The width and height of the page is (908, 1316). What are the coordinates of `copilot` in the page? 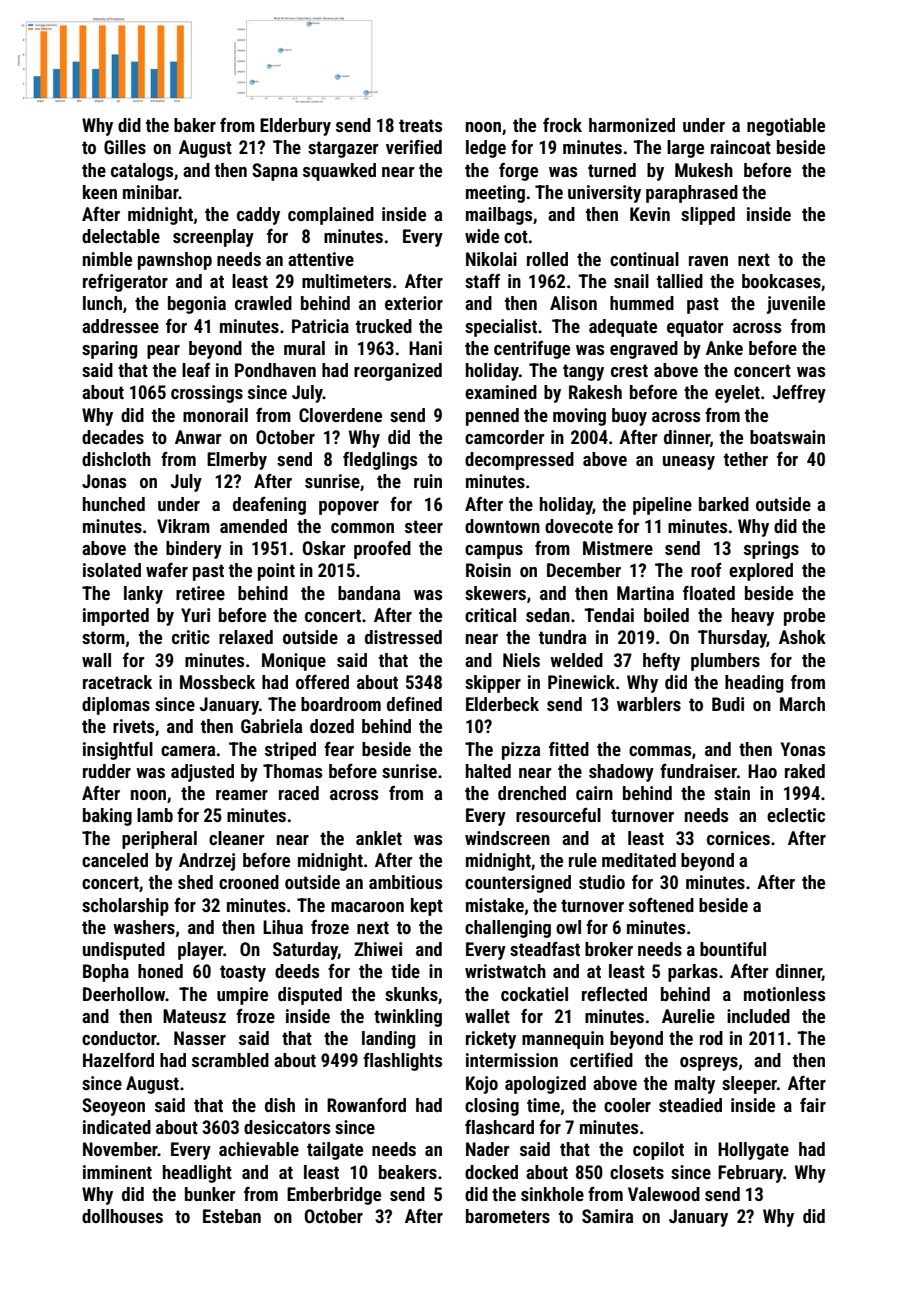 It's located at (658, 1151).
